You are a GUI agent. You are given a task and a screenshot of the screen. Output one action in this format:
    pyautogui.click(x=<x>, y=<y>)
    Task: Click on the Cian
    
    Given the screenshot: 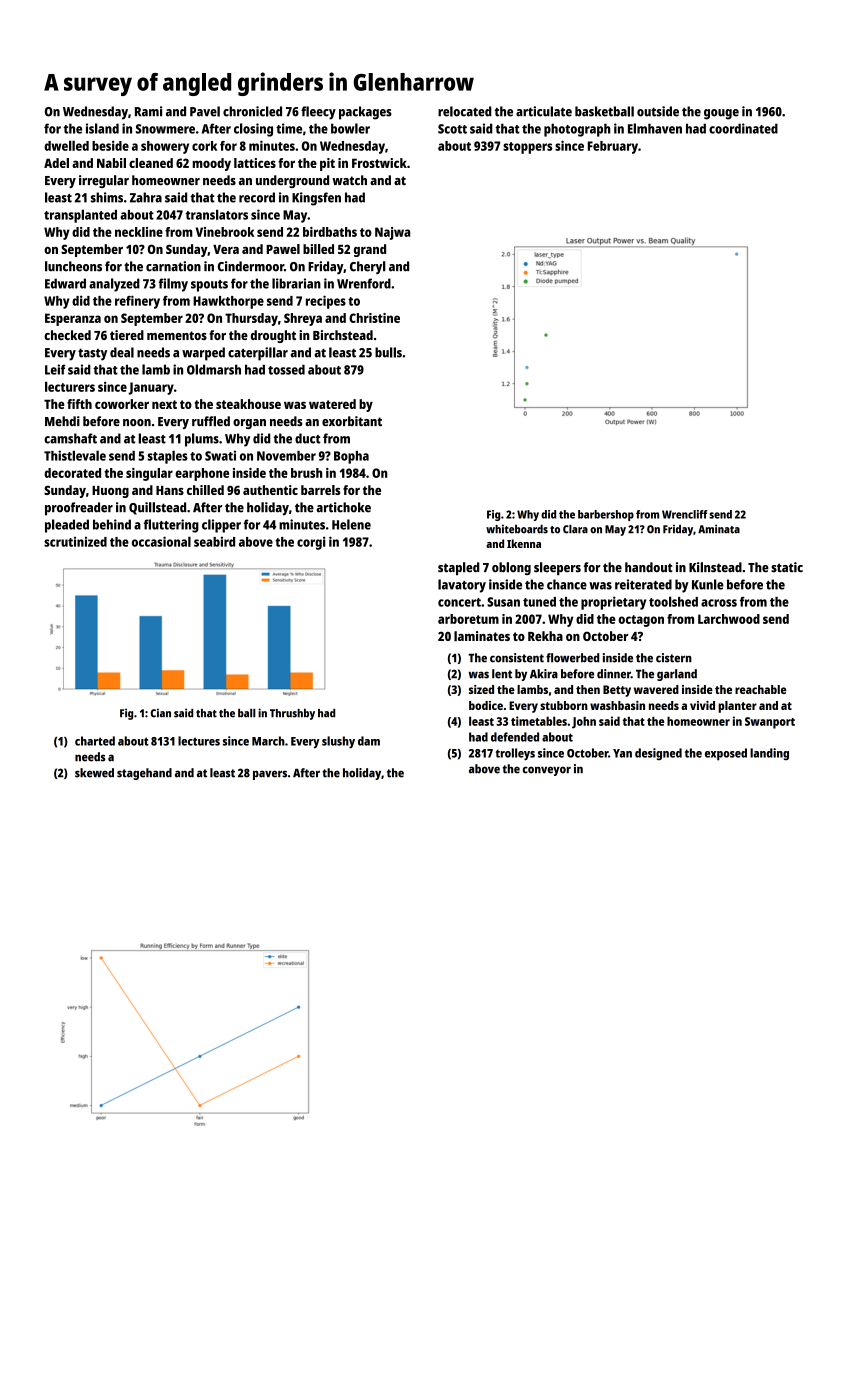 What is the action you would take?
    pyautogui.click(x=160, y=713)
